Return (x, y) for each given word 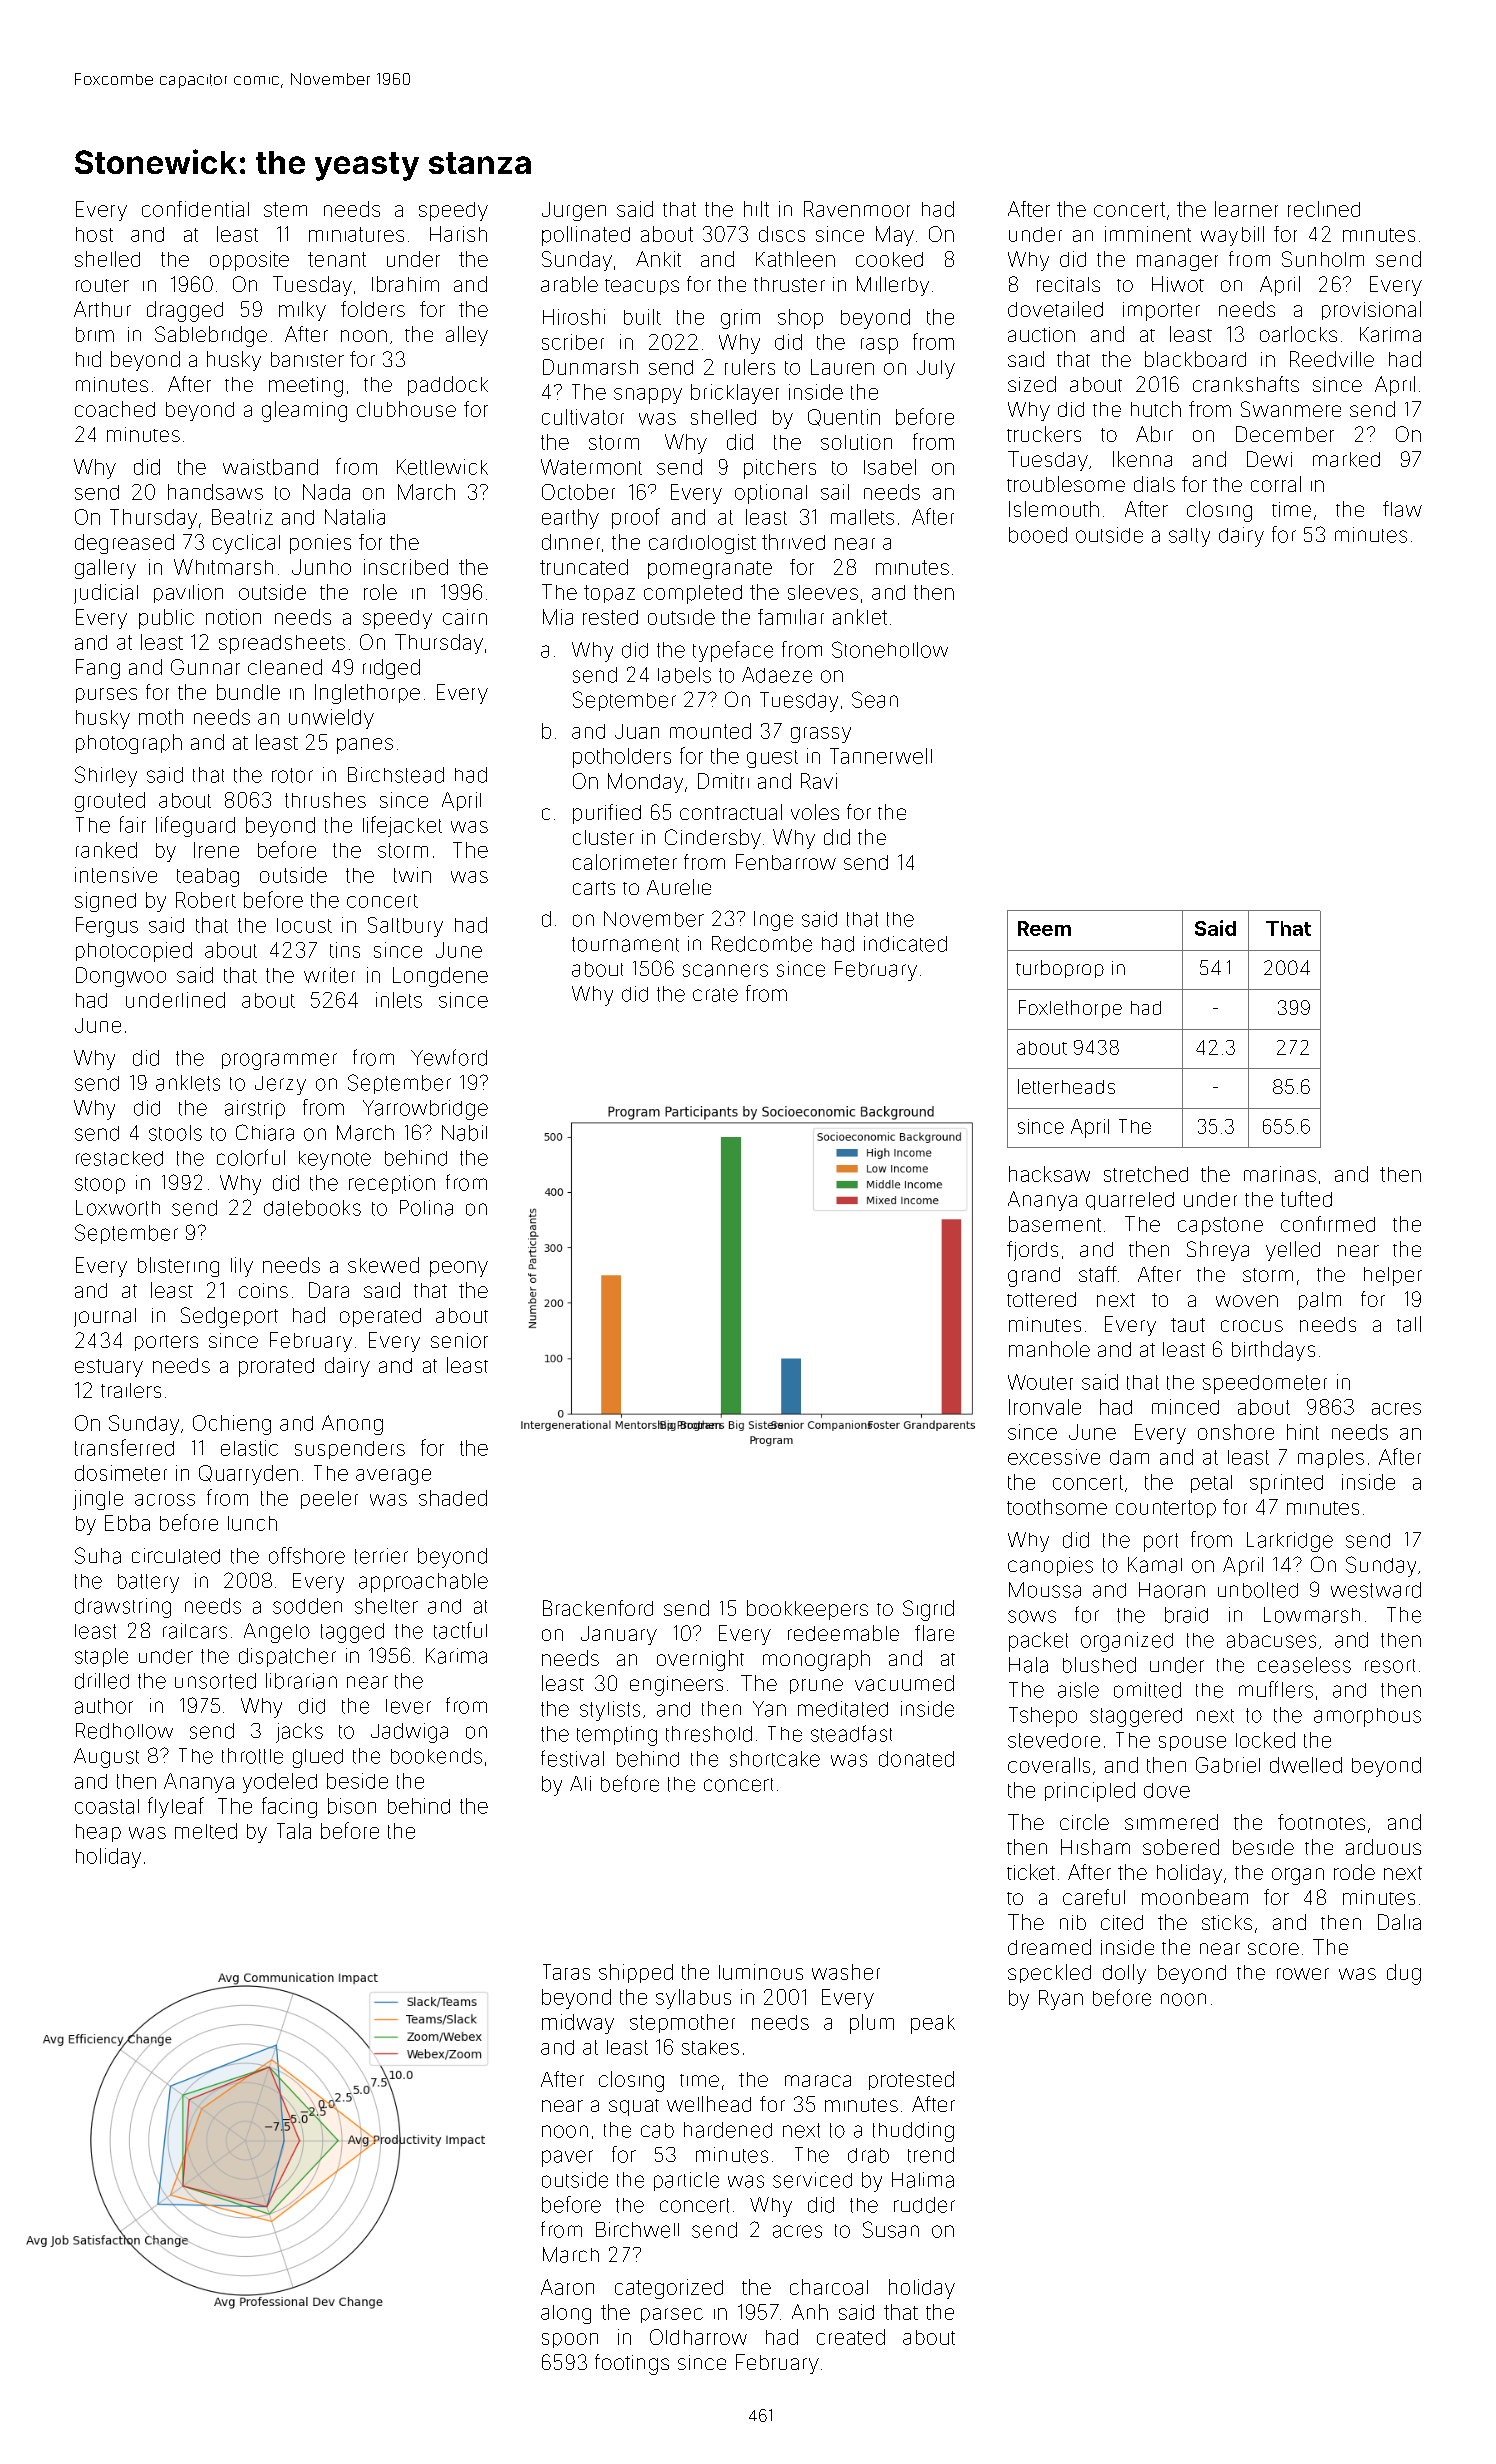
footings (632, 2364)
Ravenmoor (857, 209)
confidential (195, 209)
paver (567, 2158)
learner (1246, 209)
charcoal (829, 2287)
